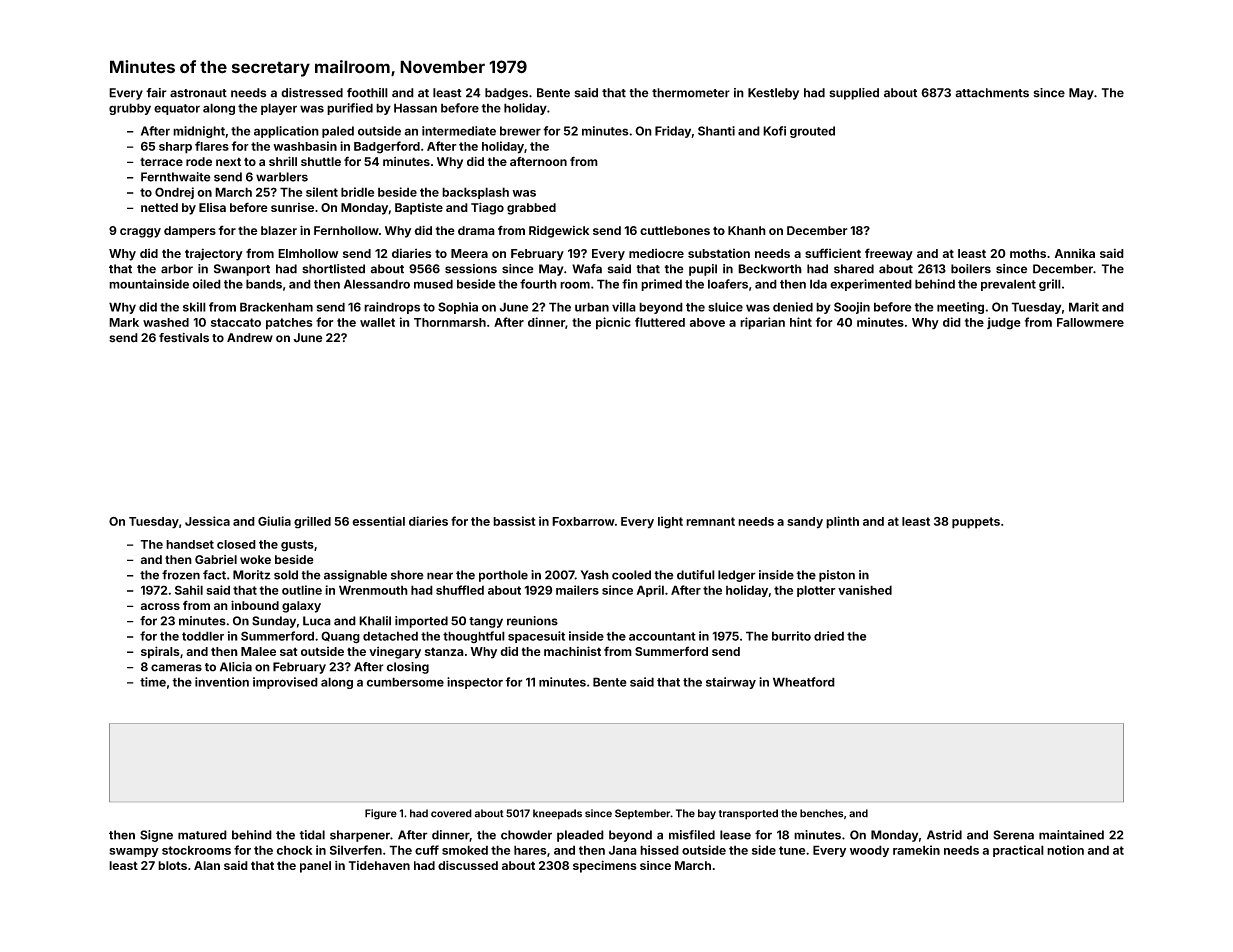  Describe the element at coordinates (1075, 253) in the screenshot. I see `Annika` at that location.
